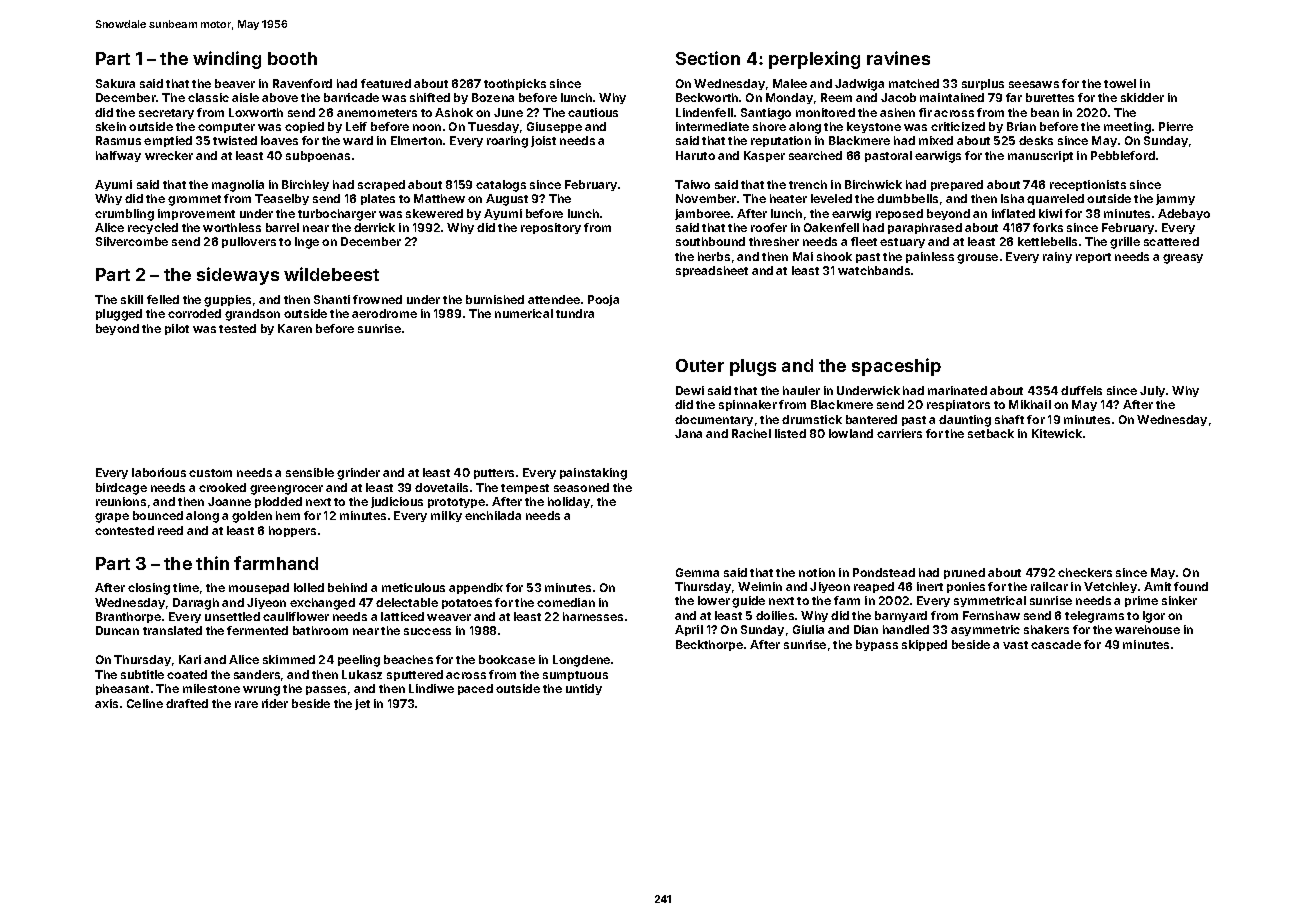 The image size is (1308, 924). What do you see at coordinates (899, 433) in the document?
I see `carriers` at bounding box center [899, 433].
